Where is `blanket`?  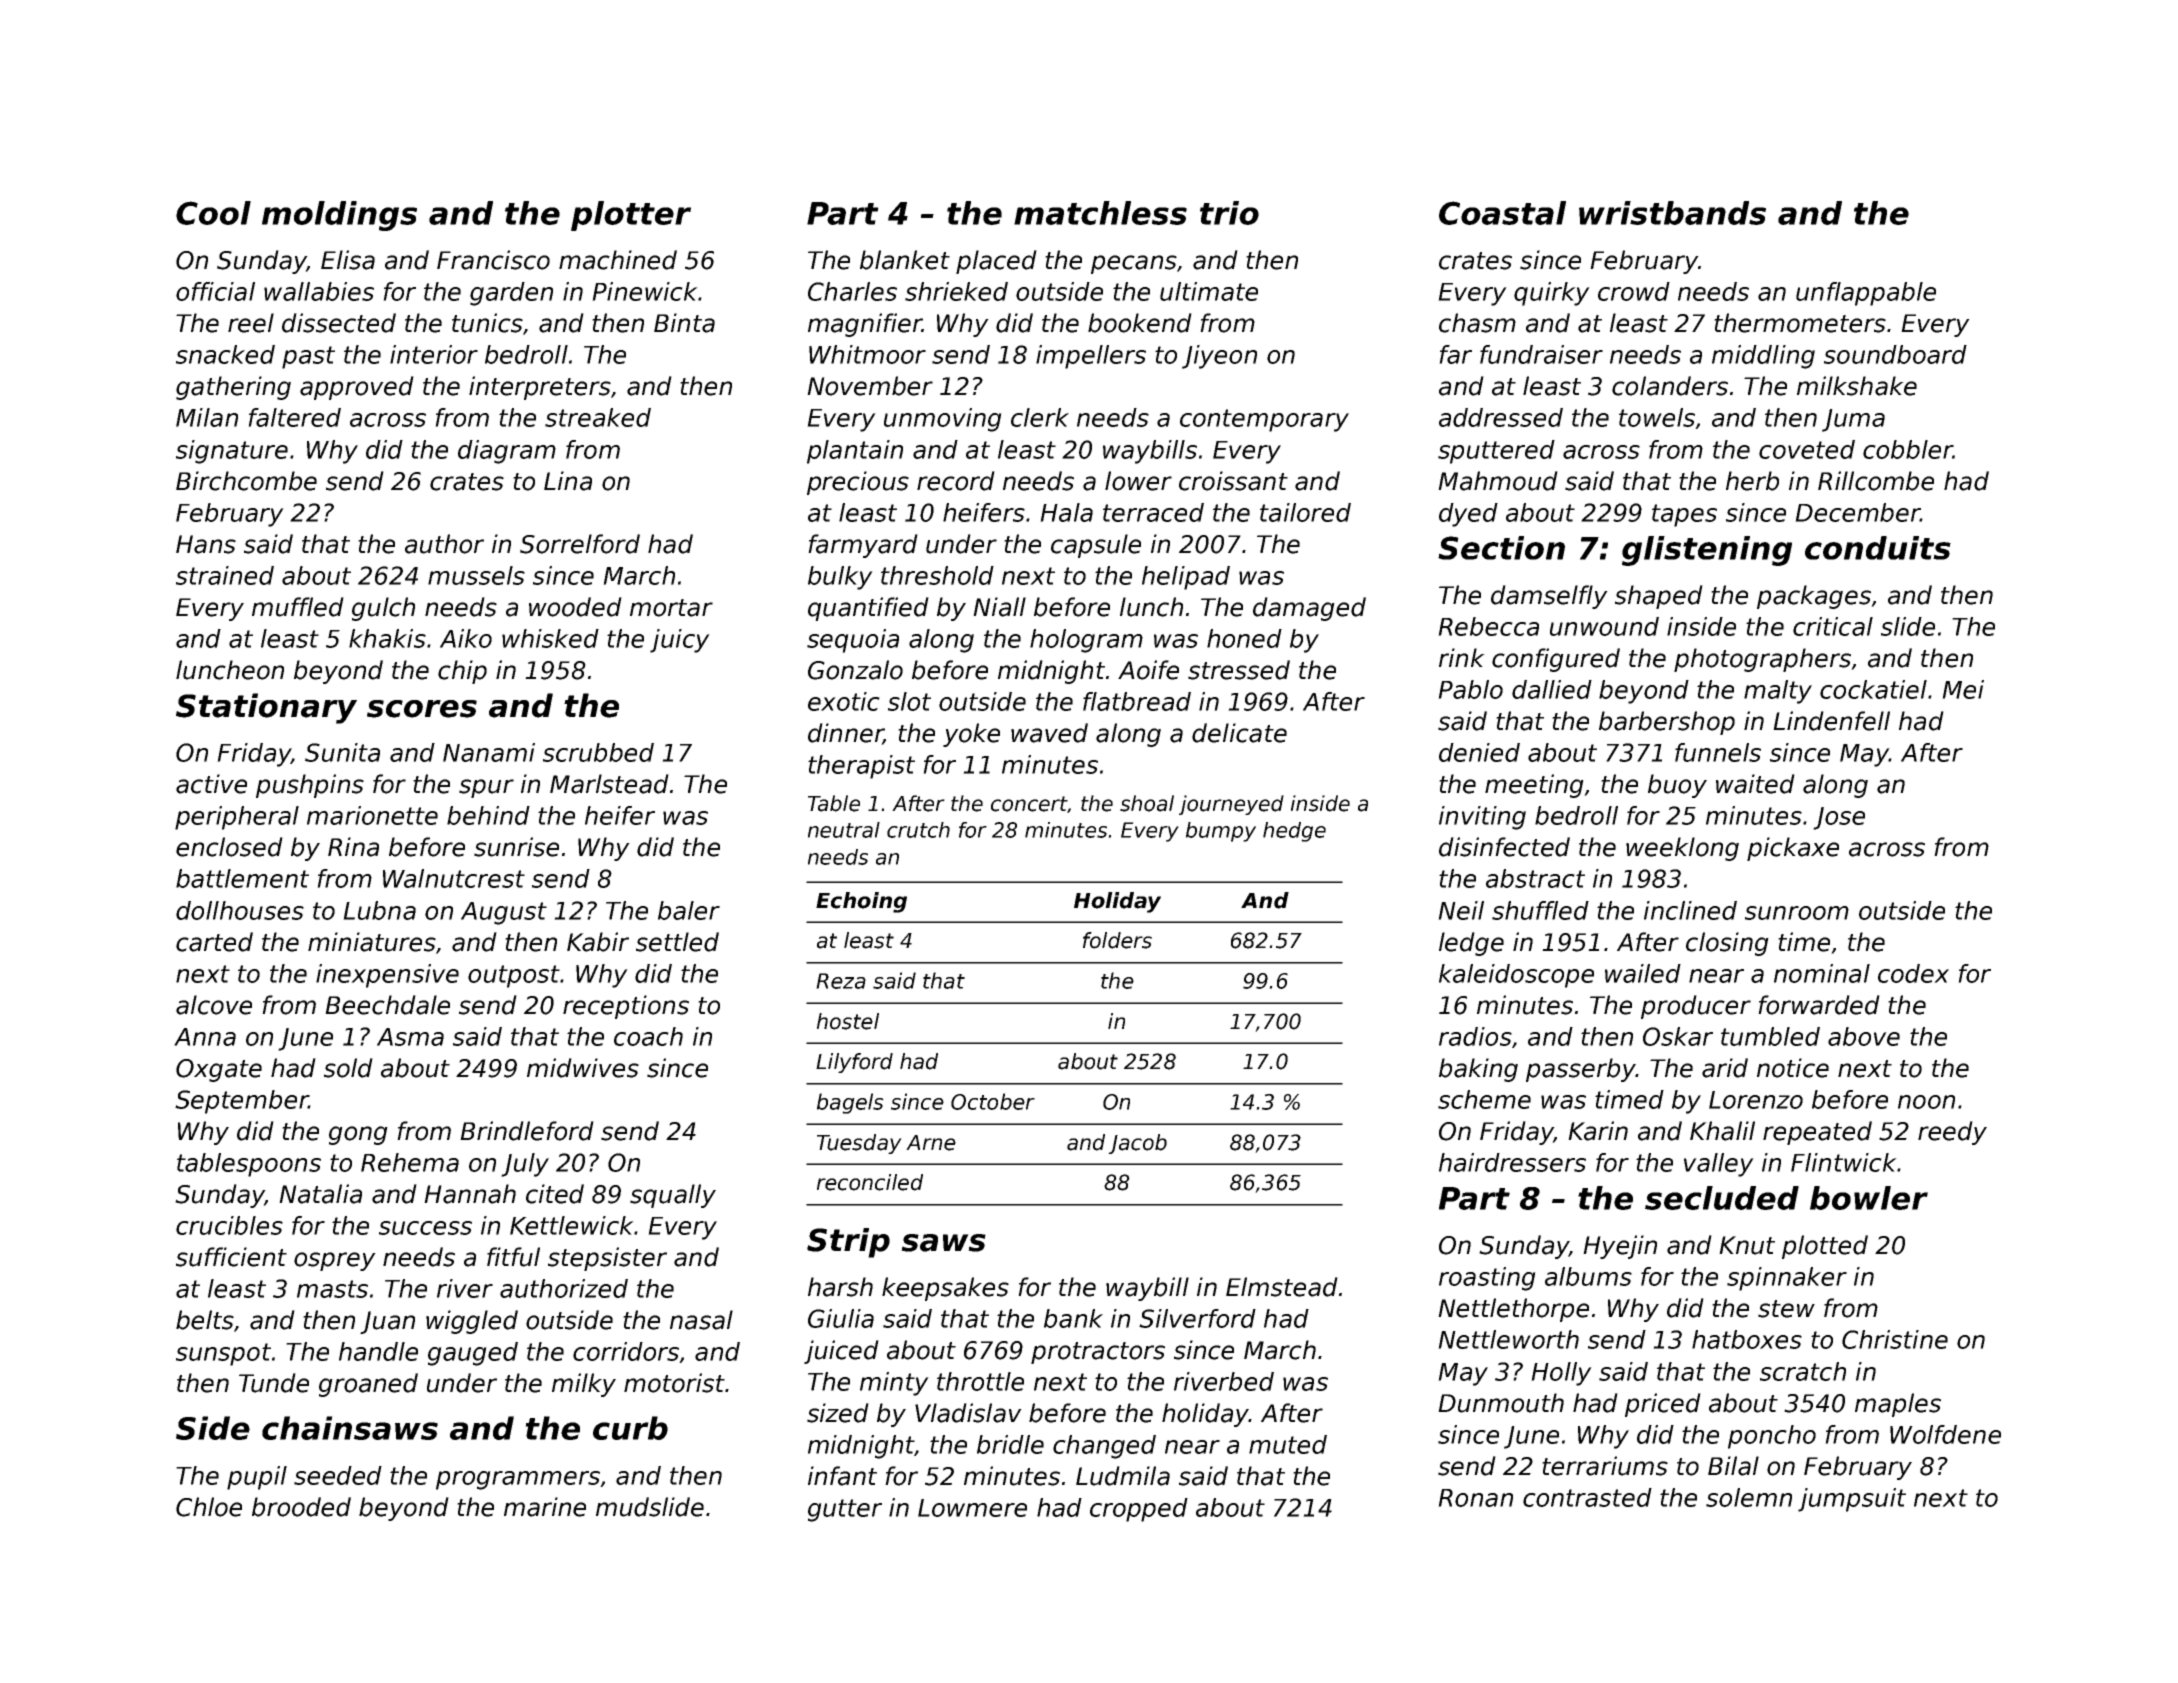 blanket is located at coordinates (905, 260).
